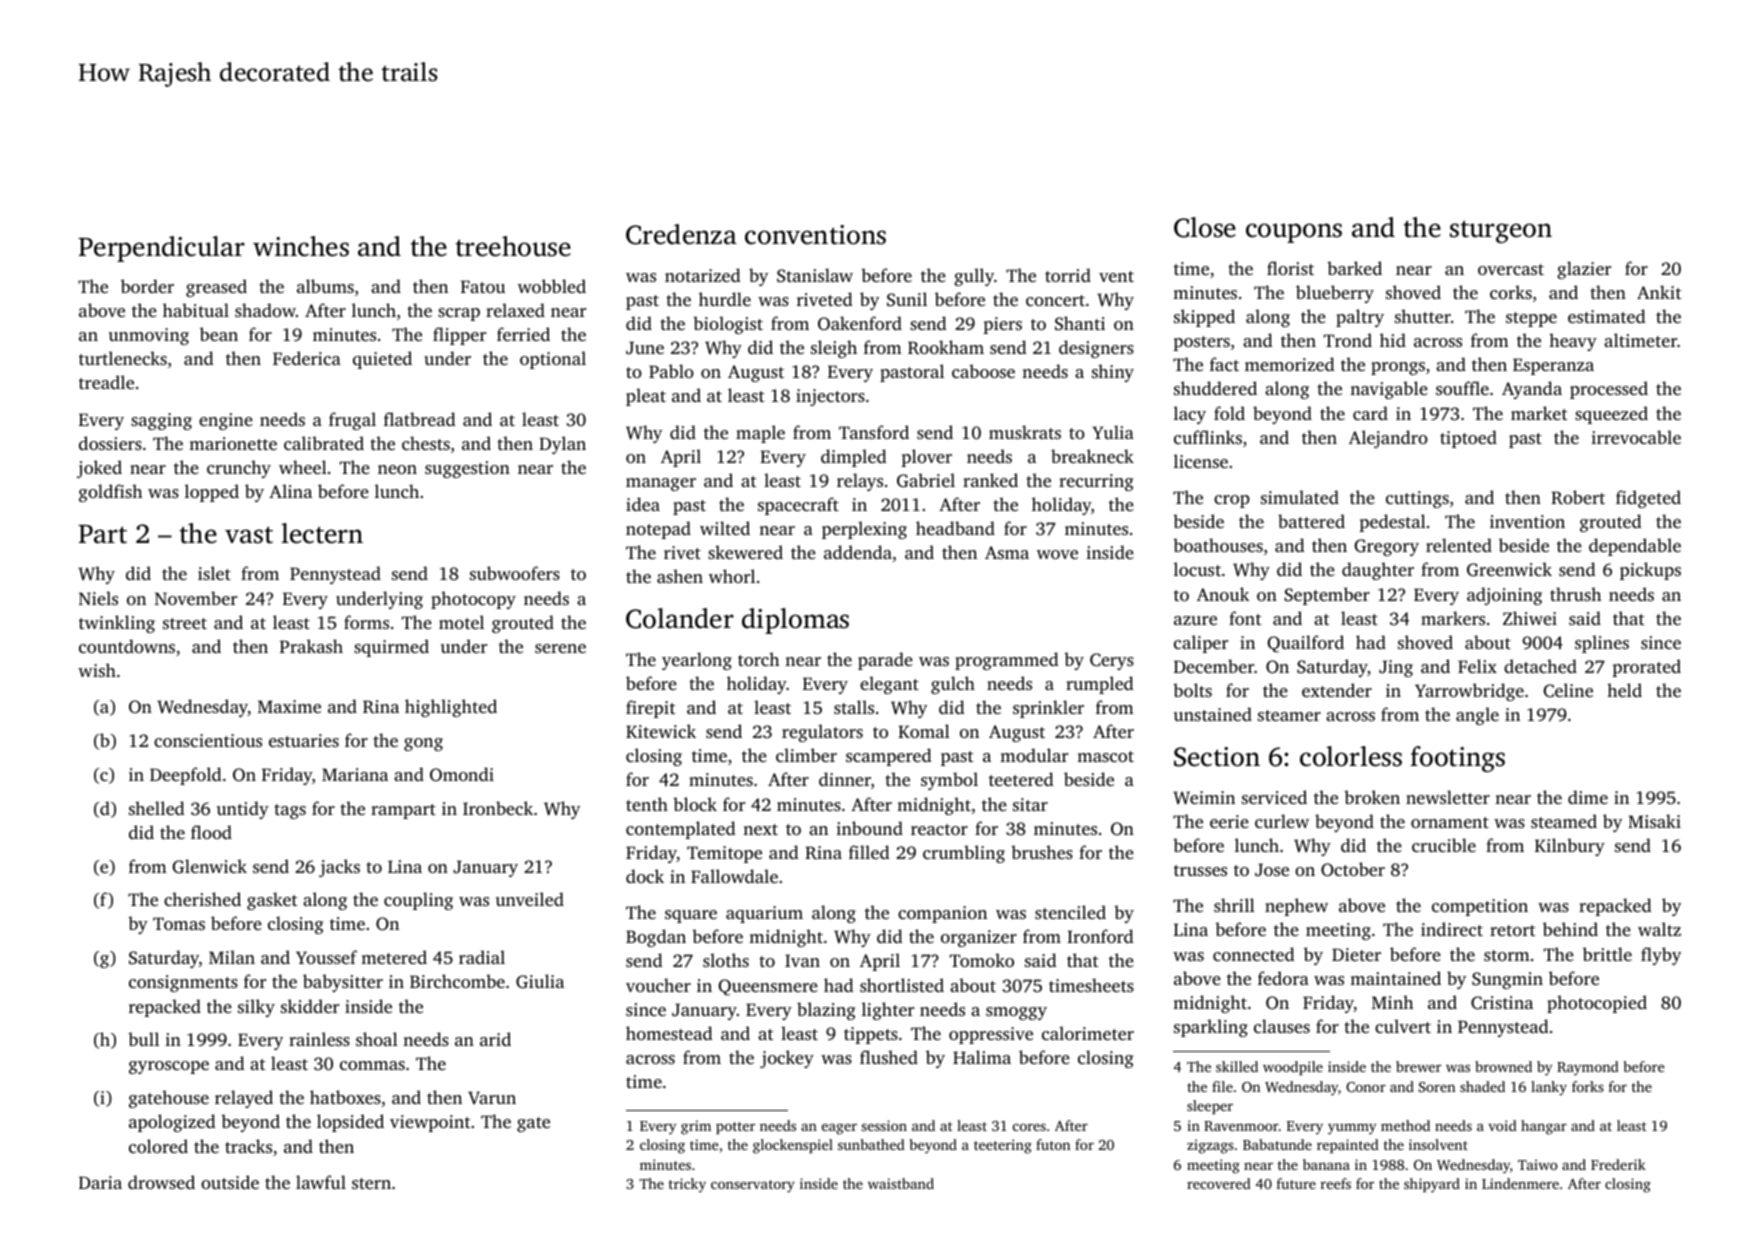  I want to click on torrid, so click(1068, 275).
